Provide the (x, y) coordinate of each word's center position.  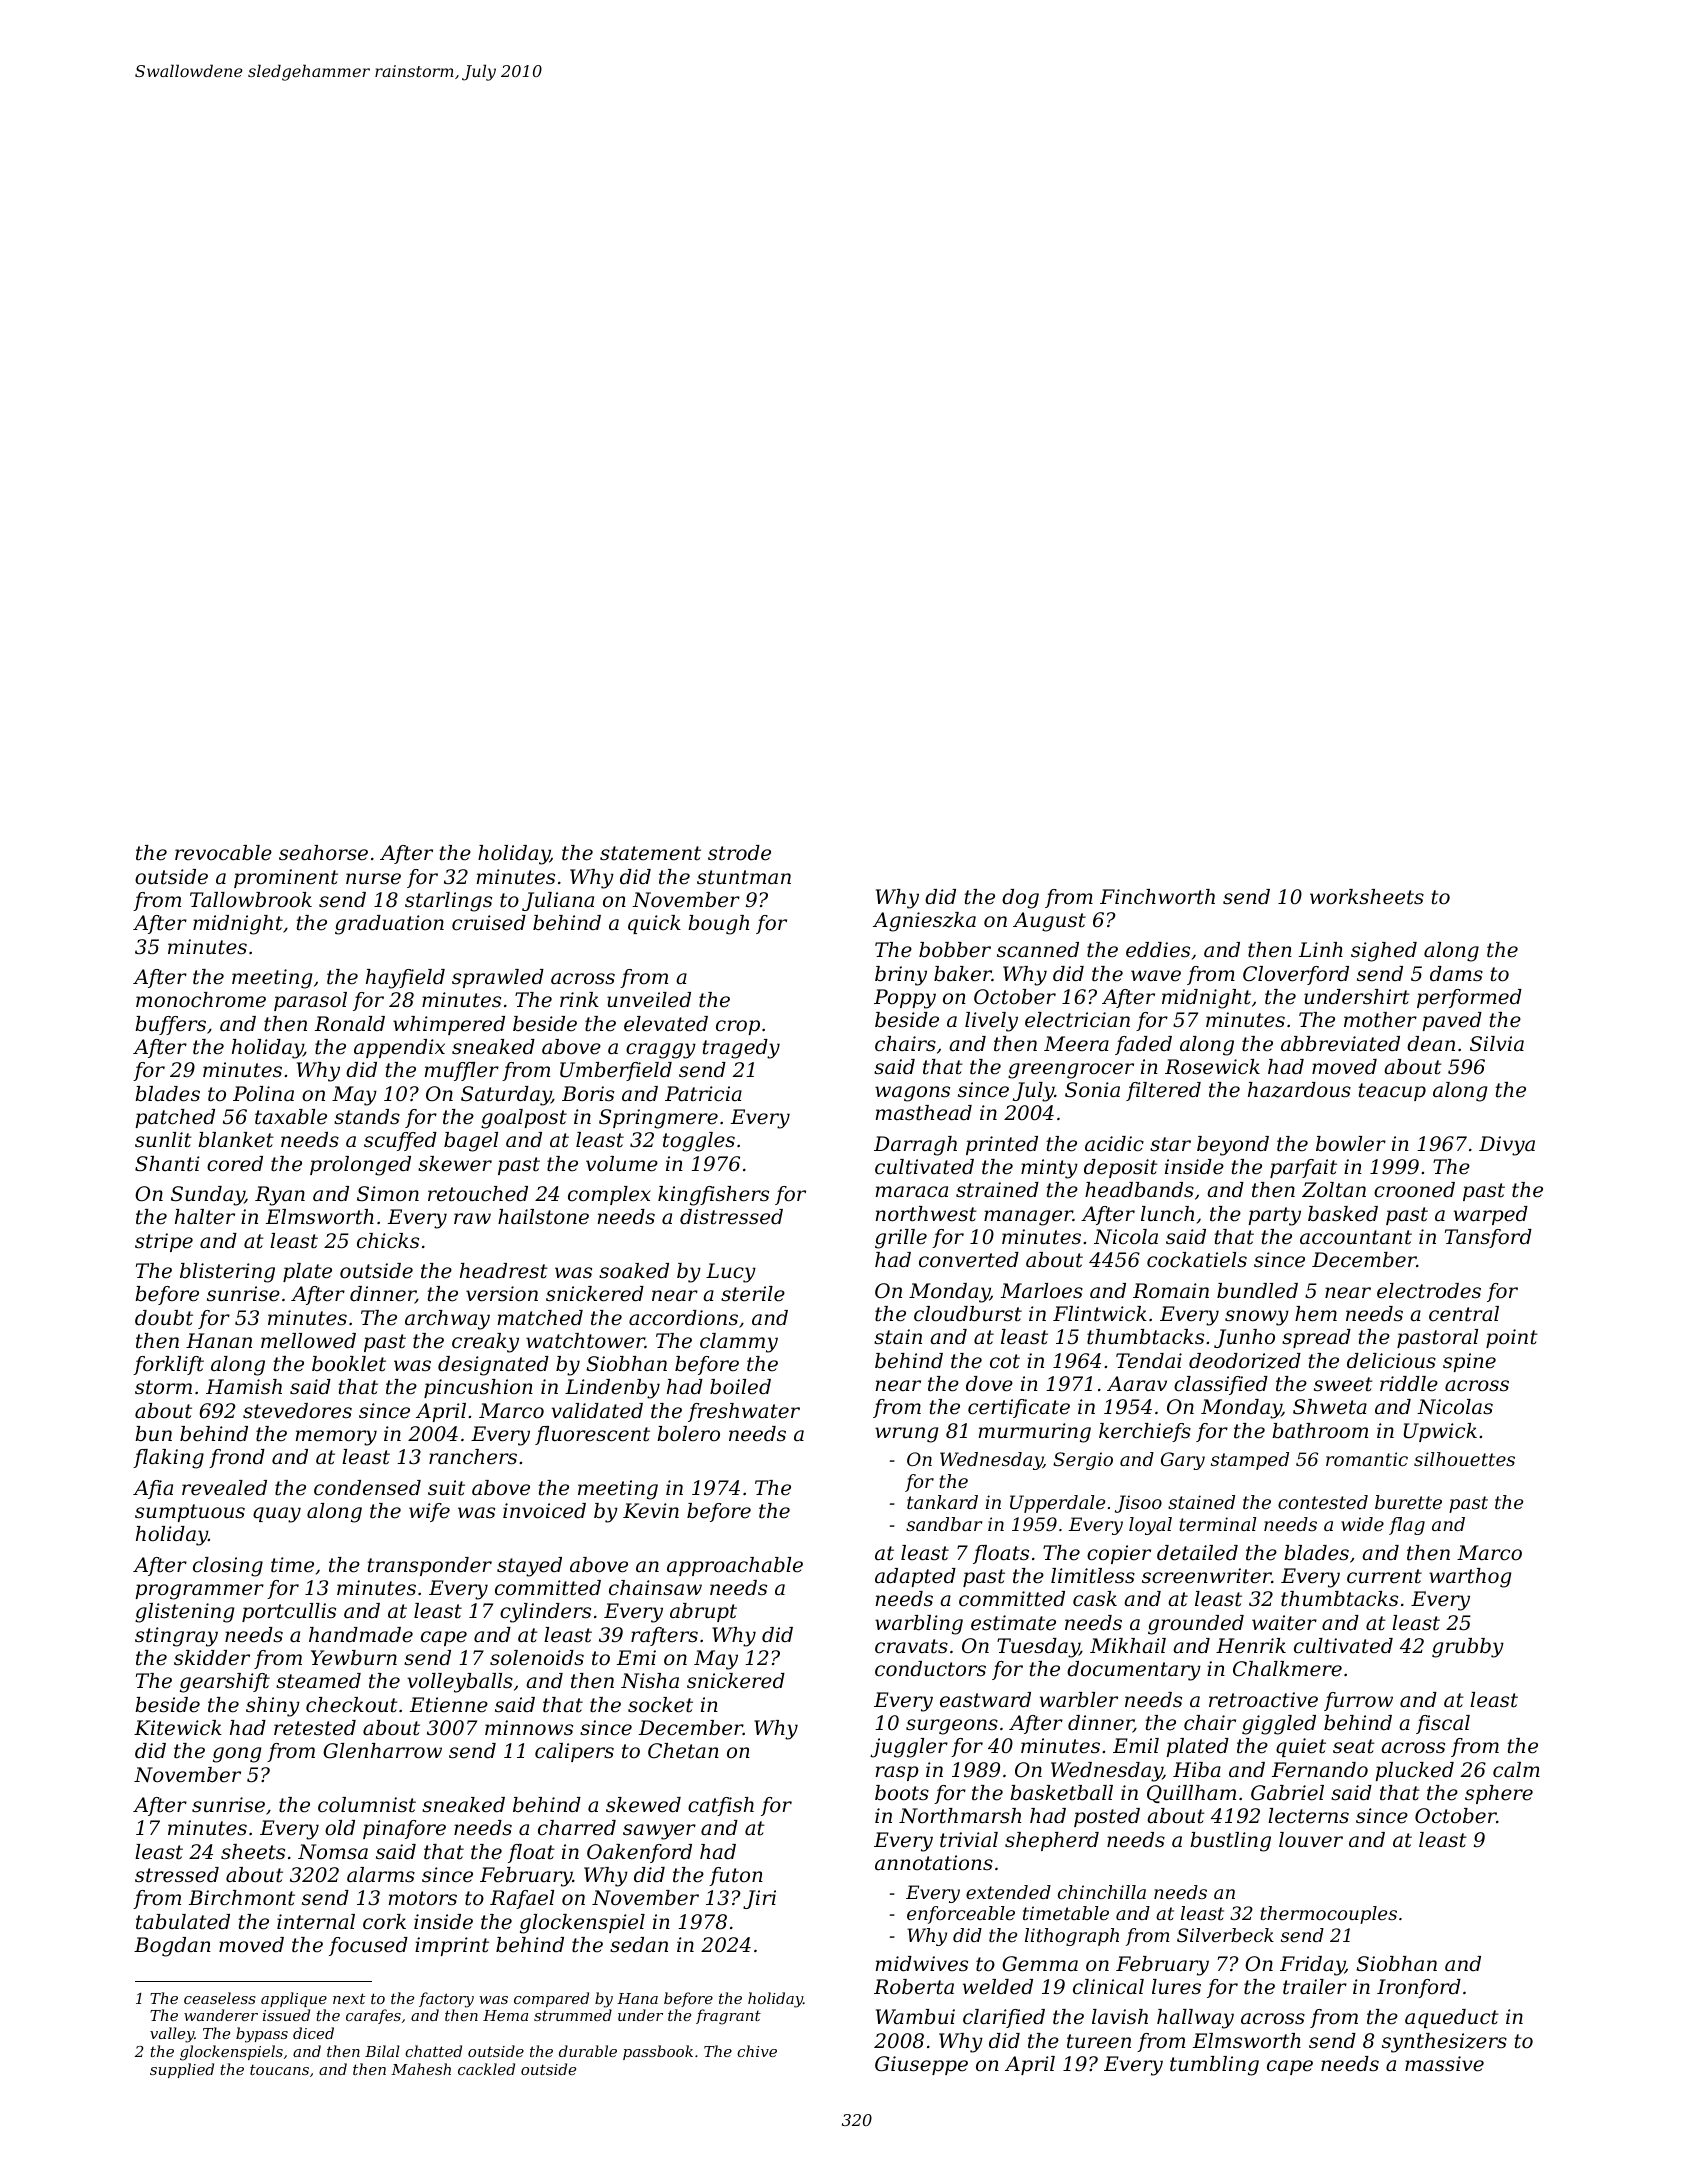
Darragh (915, 1146)
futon (736, 1876)
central (1464, 1314)
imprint (452, 1946)
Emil (1136, 1745)
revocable (223, 853)
